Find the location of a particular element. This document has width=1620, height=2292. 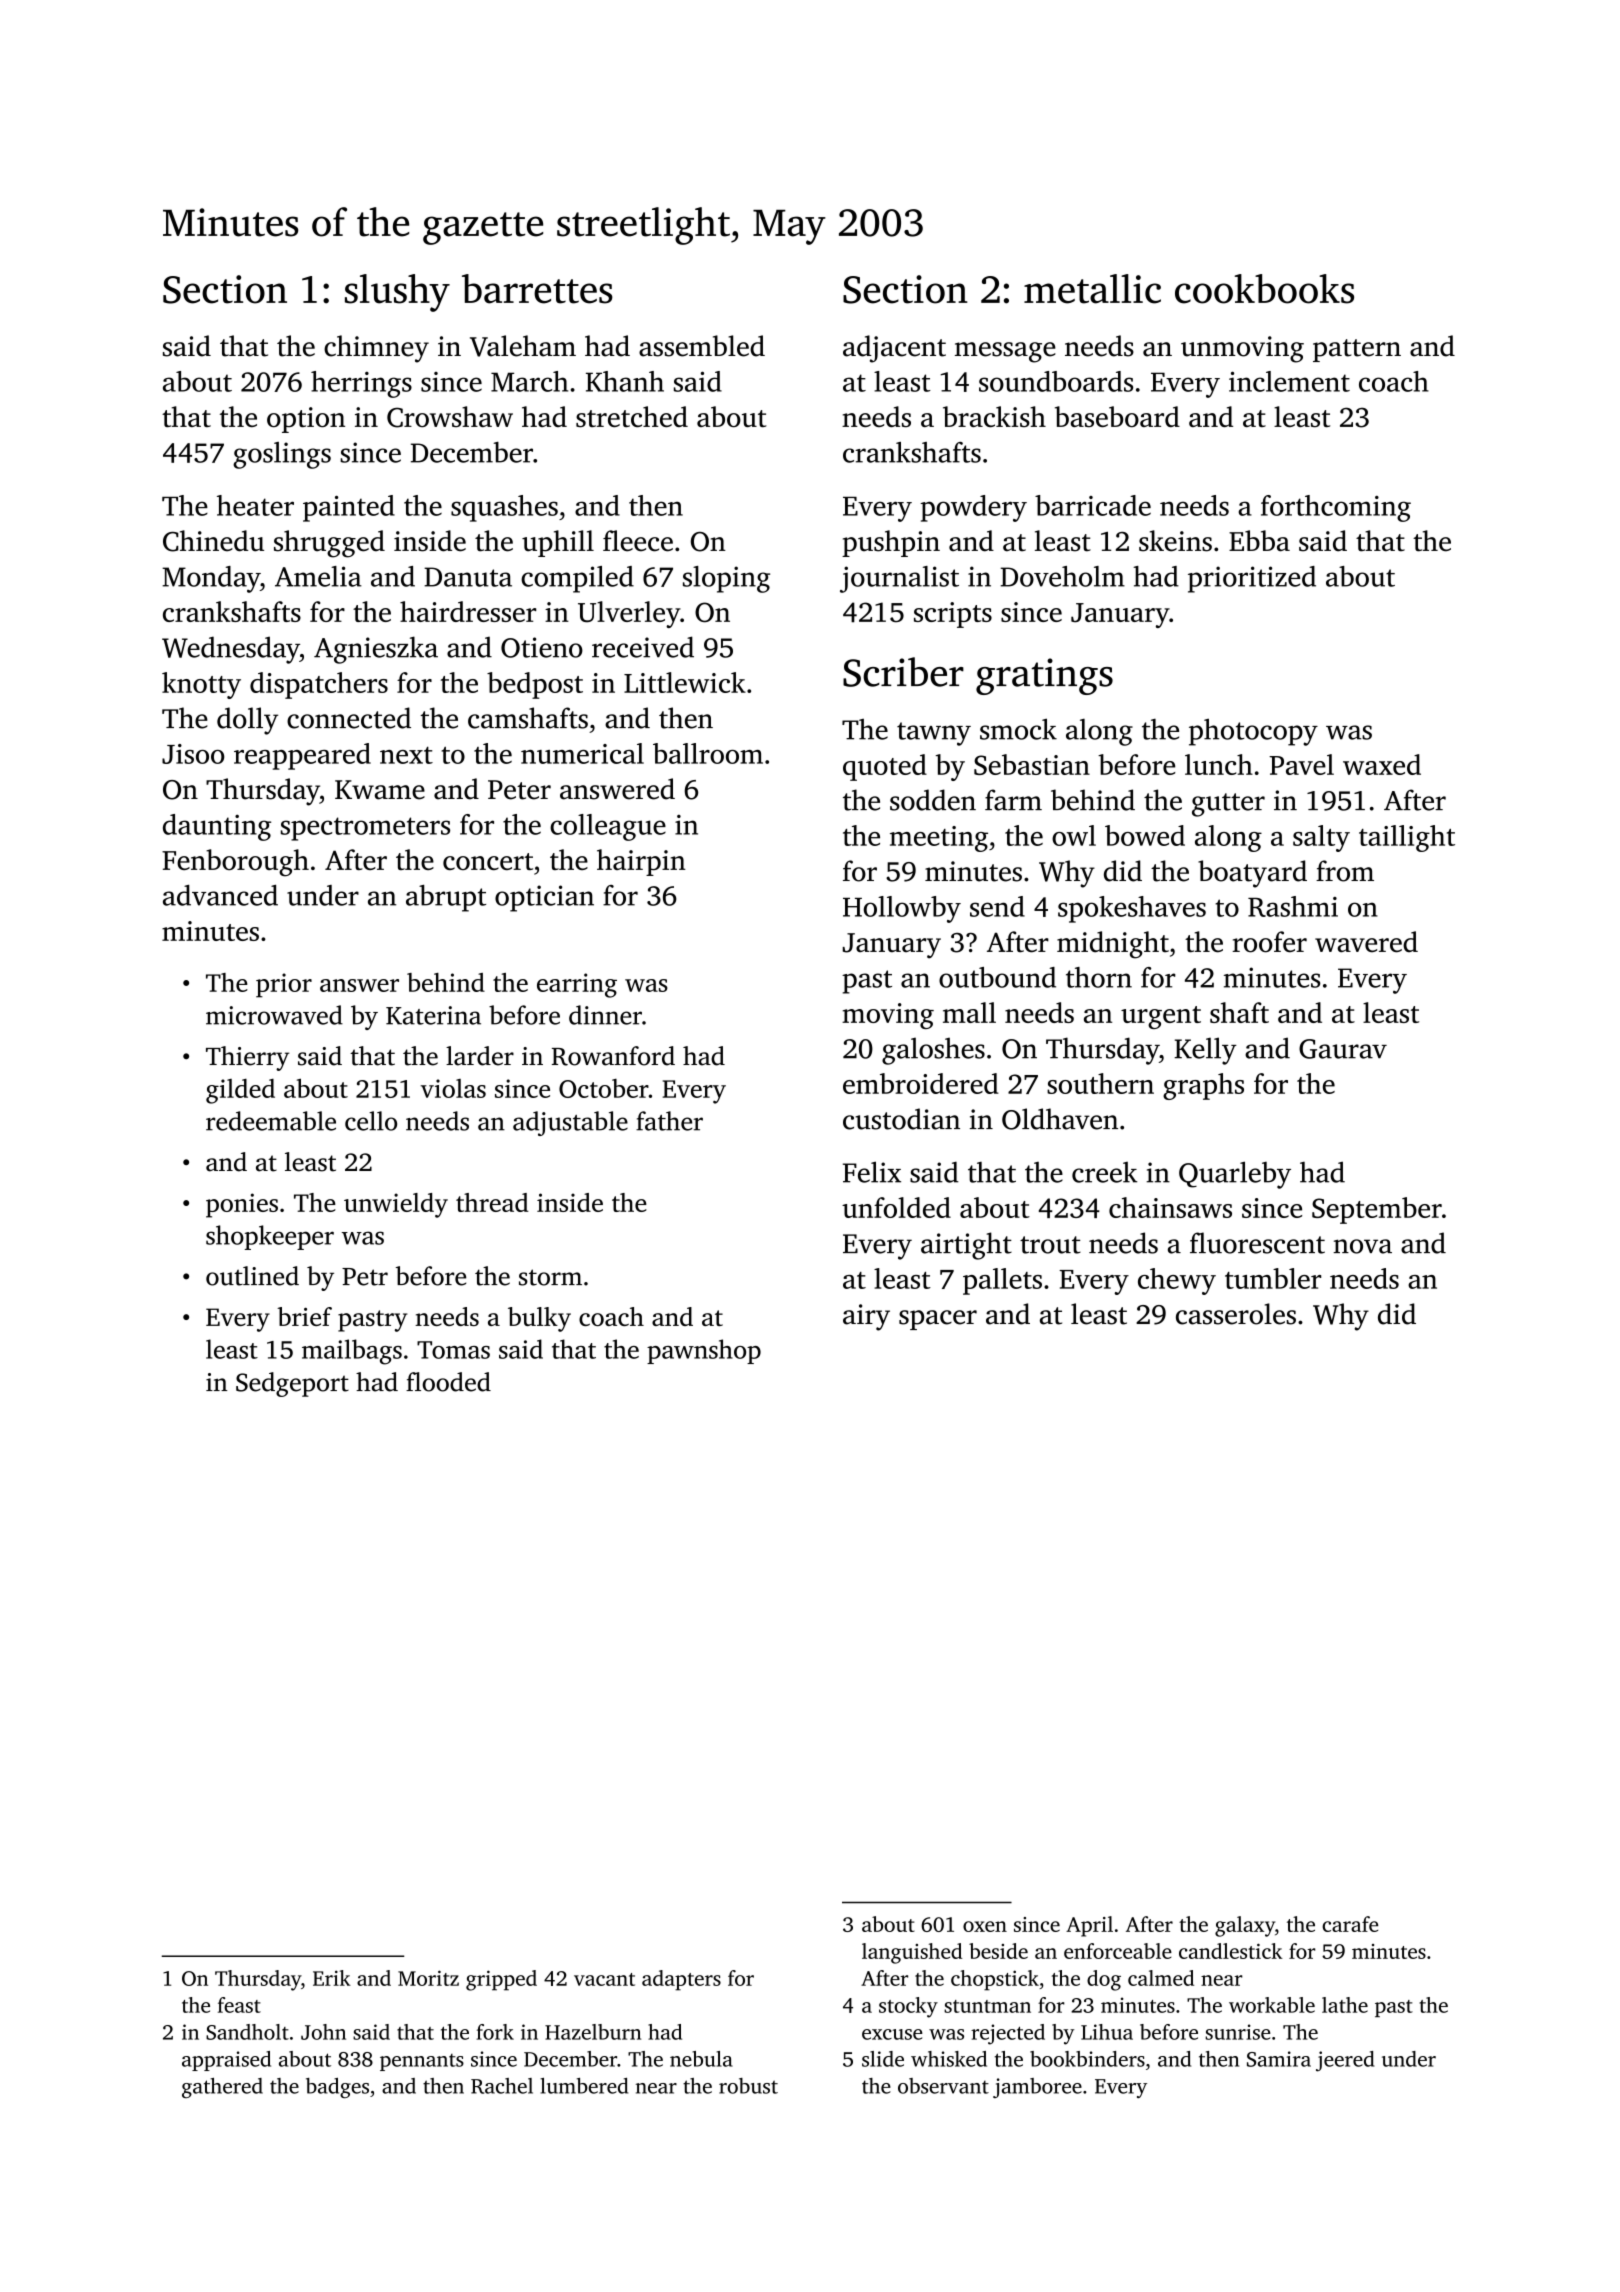

urgent is located at coordinates (1161, 1017).
